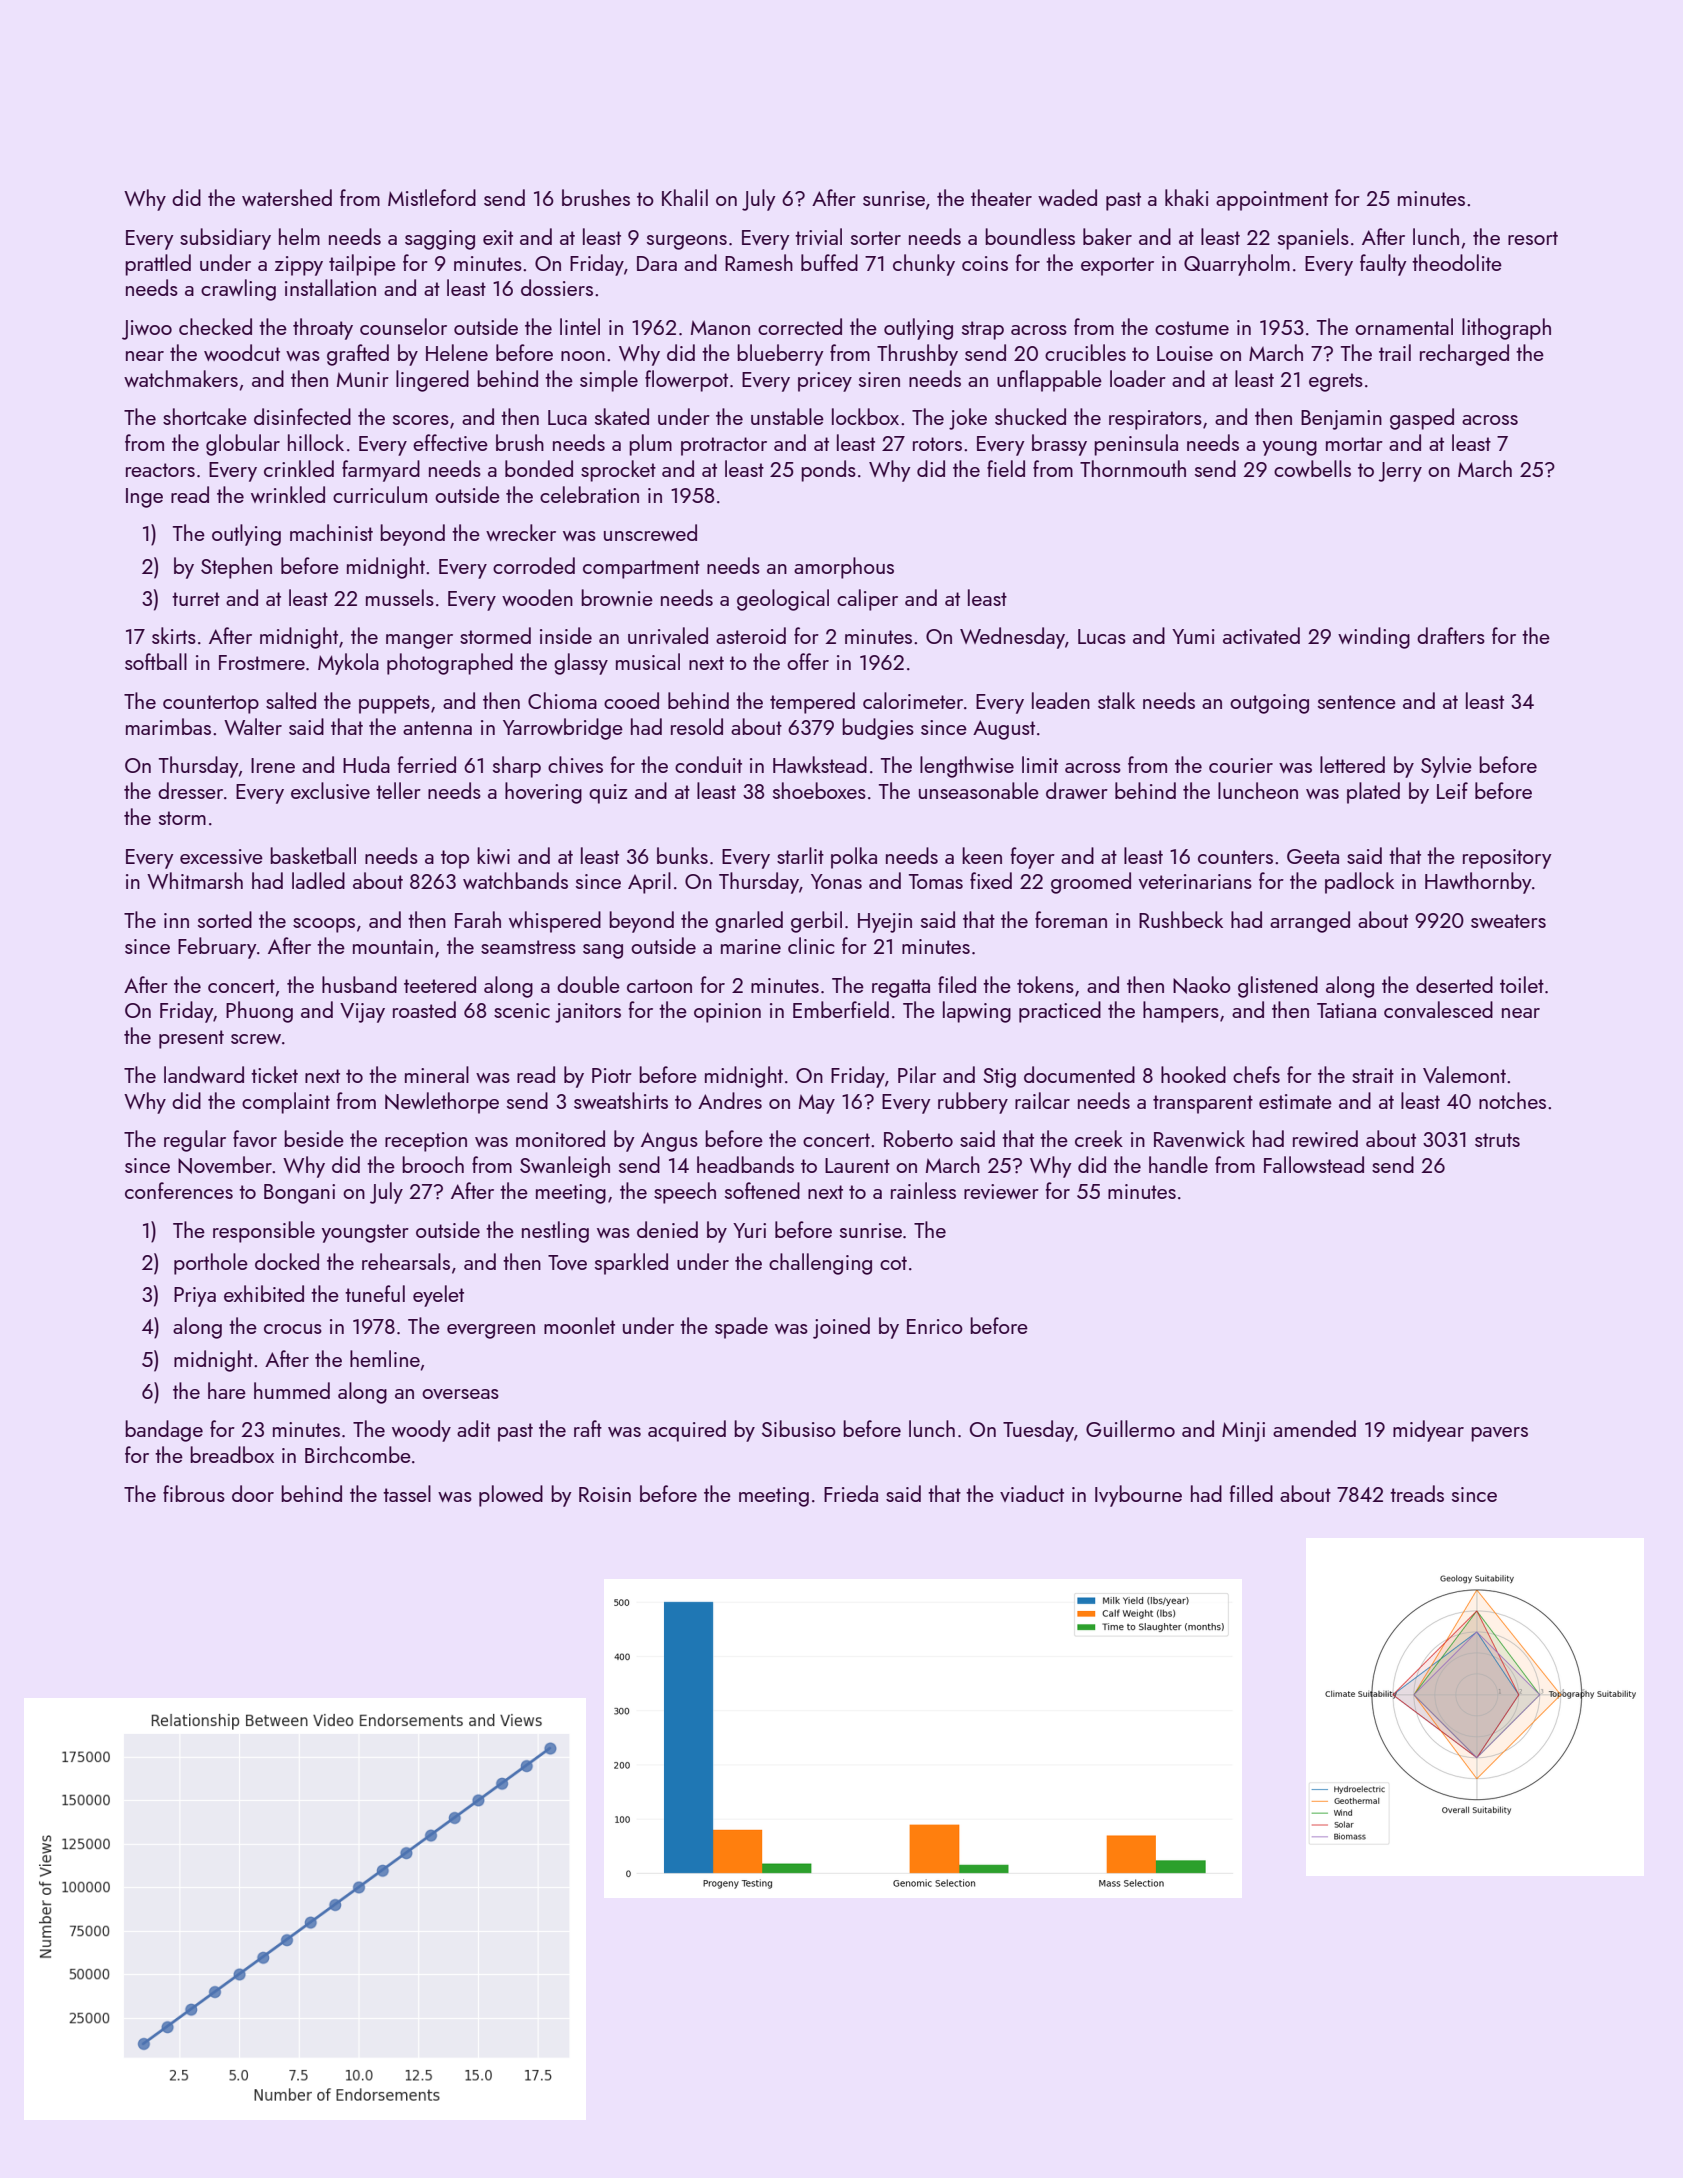 The image size is (1683, 2178). Describe the element at coordinates (432, 197) in the image. I see `Mistleford` at that location.
